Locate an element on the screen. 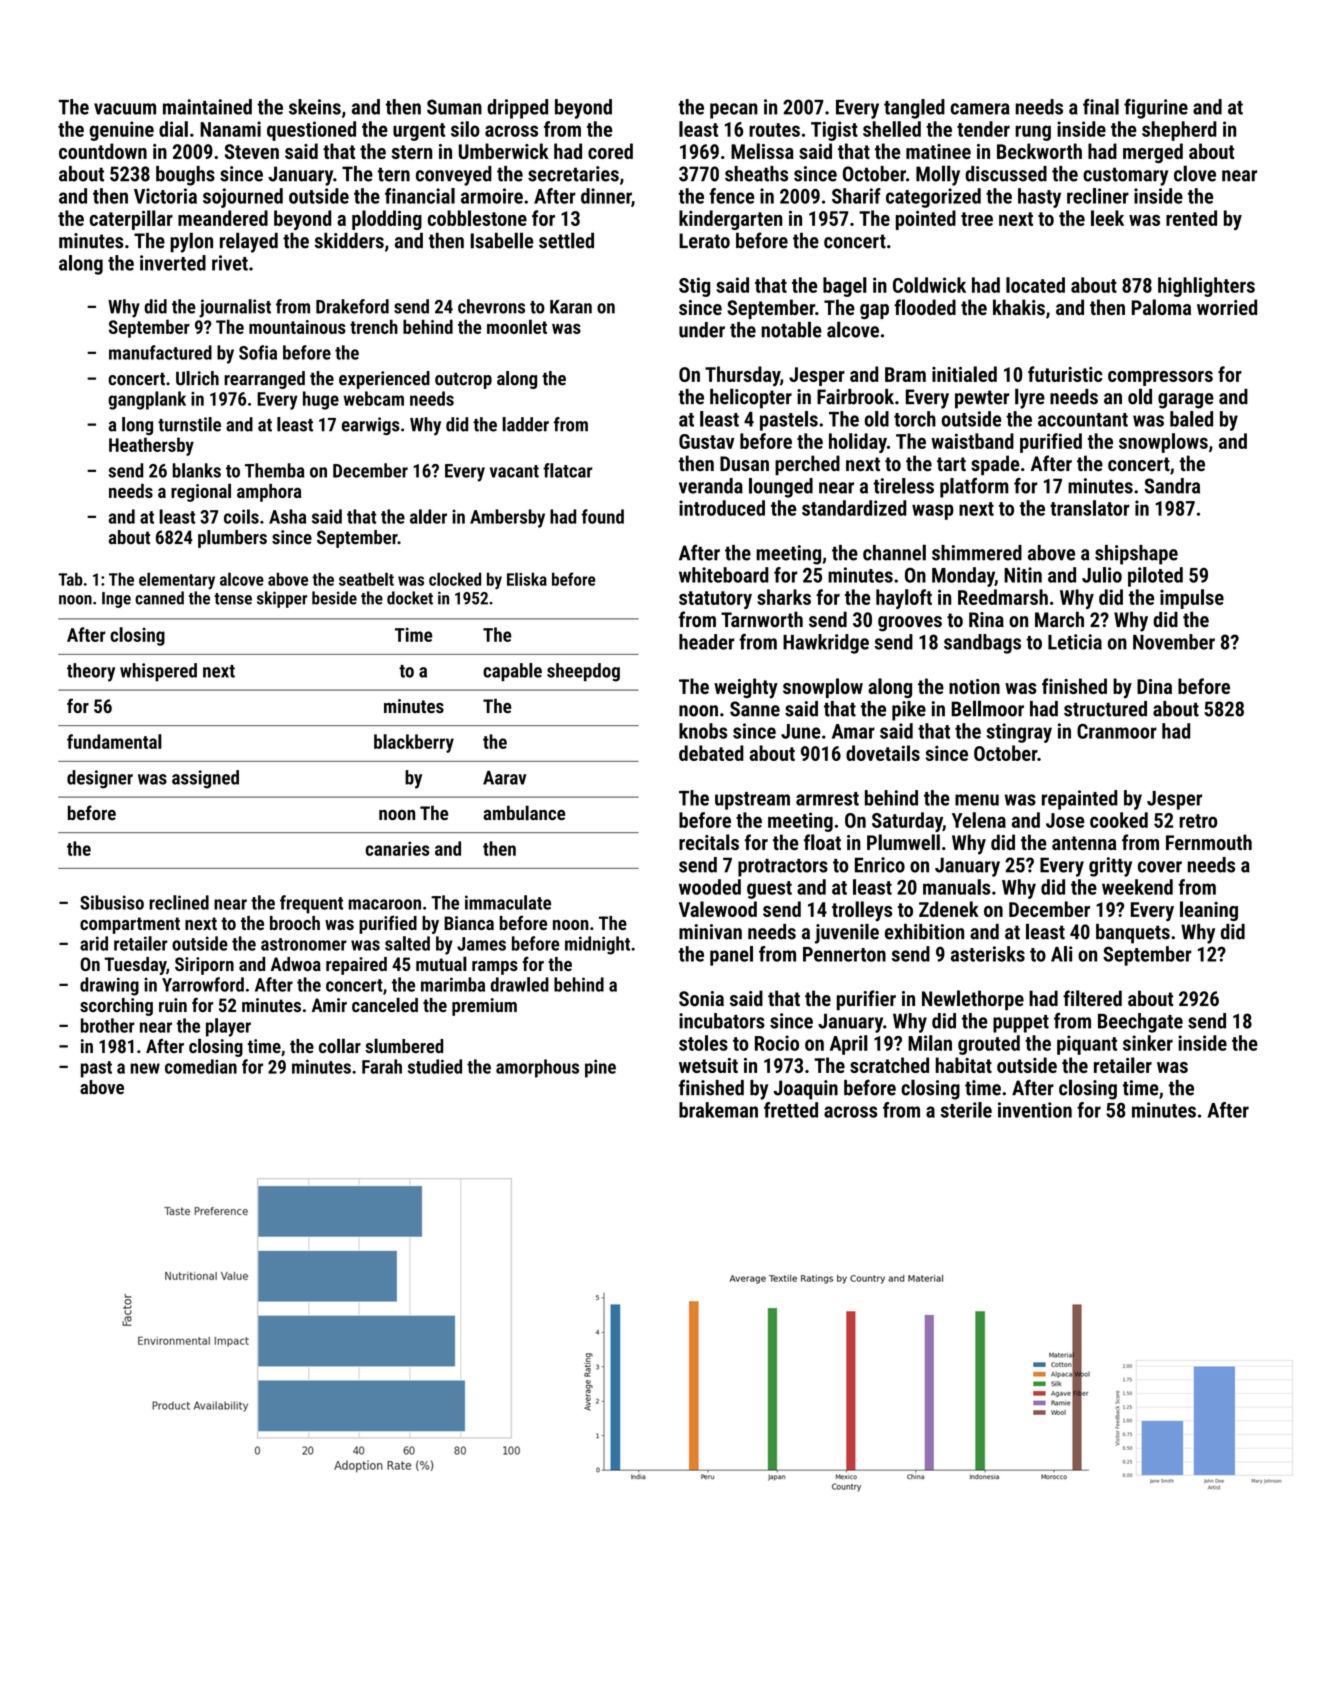 The width and height of the screenshot is (1317, 1705). ambulance is located at coordinates (524, 813).
